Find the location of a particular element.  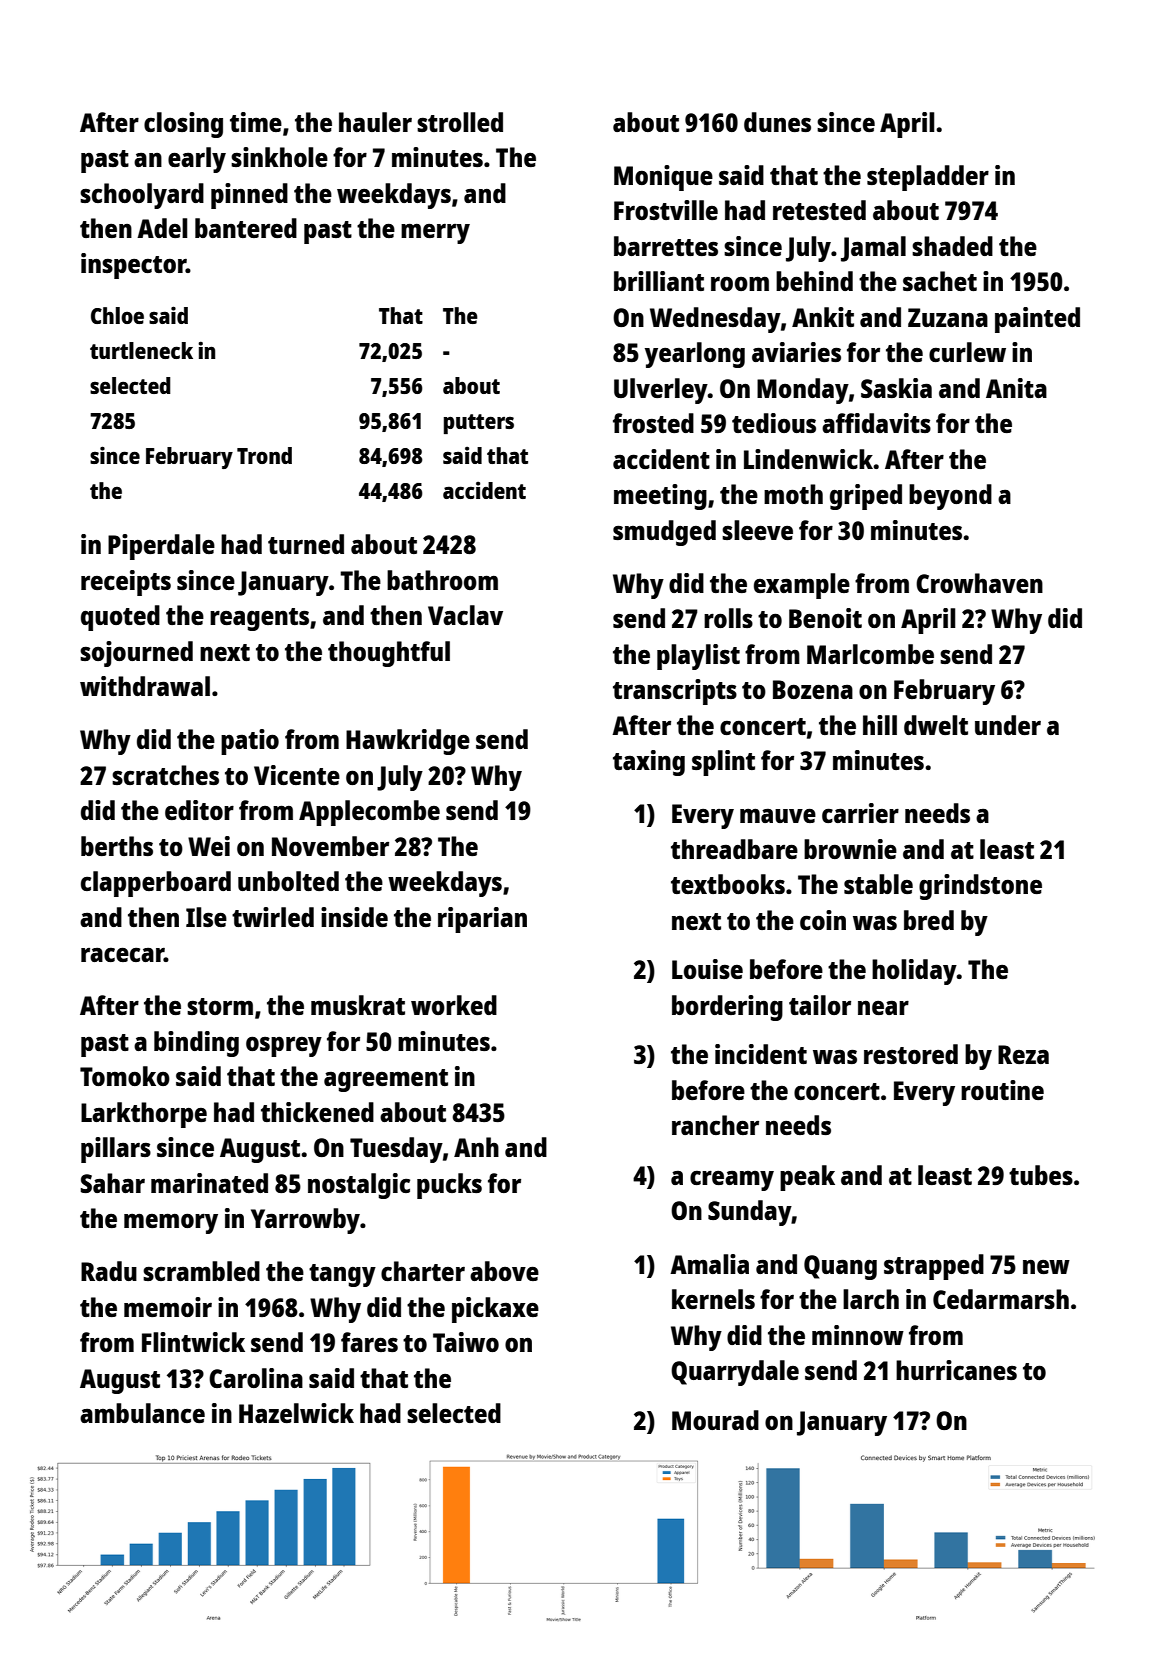

fares is located at coordinates (369, 1342).
